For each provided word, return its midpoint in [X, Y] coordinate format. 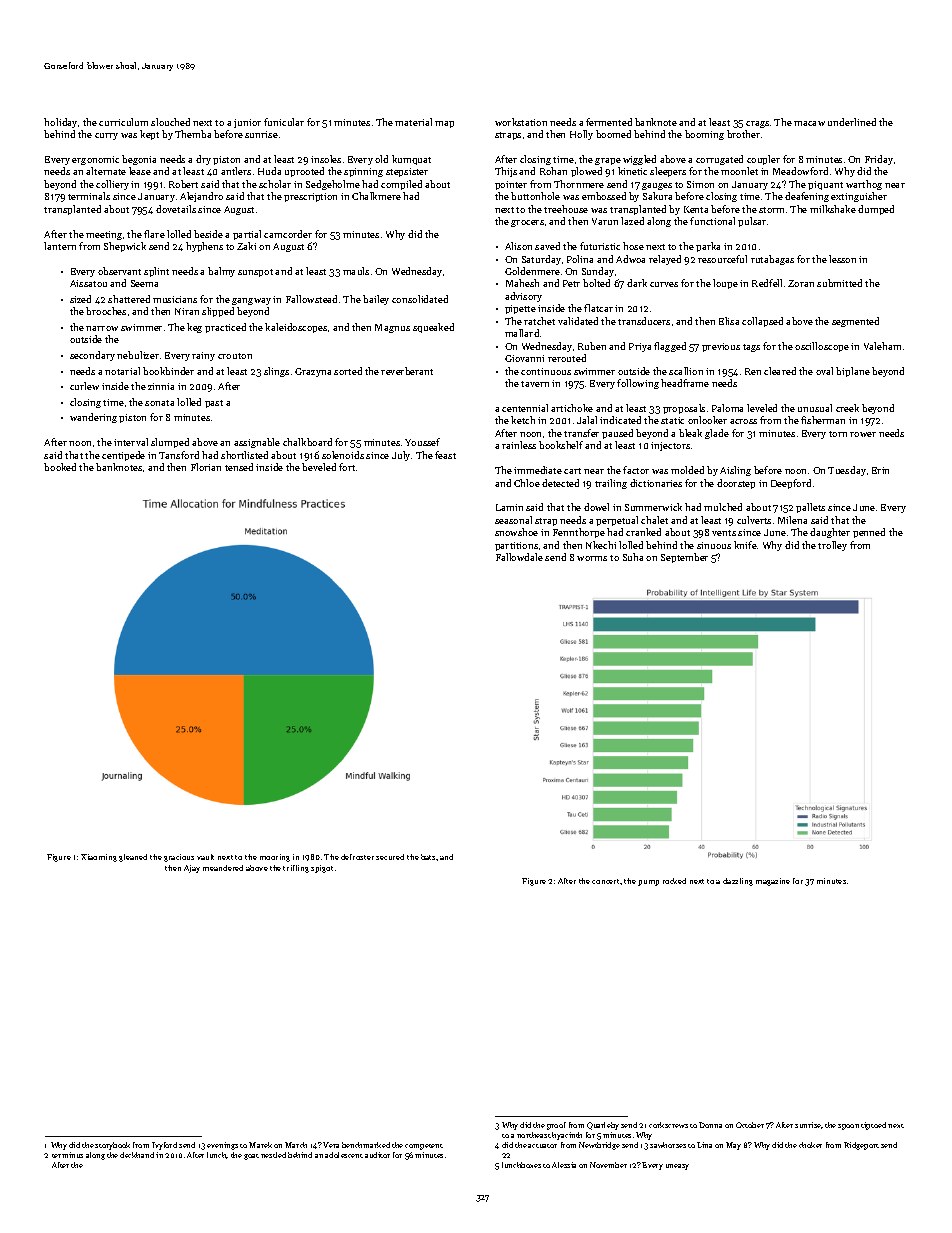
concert [606, 881]
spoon [848, 1127]
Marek [260, 1145]
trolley [832, 546]
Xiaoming [99, 858]
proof [556, 1126]
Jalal [587, 420]
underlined [852, 122]
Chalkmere [376, 196]
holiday [60, 123]
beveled [319, 467]
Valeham [882, 346]
